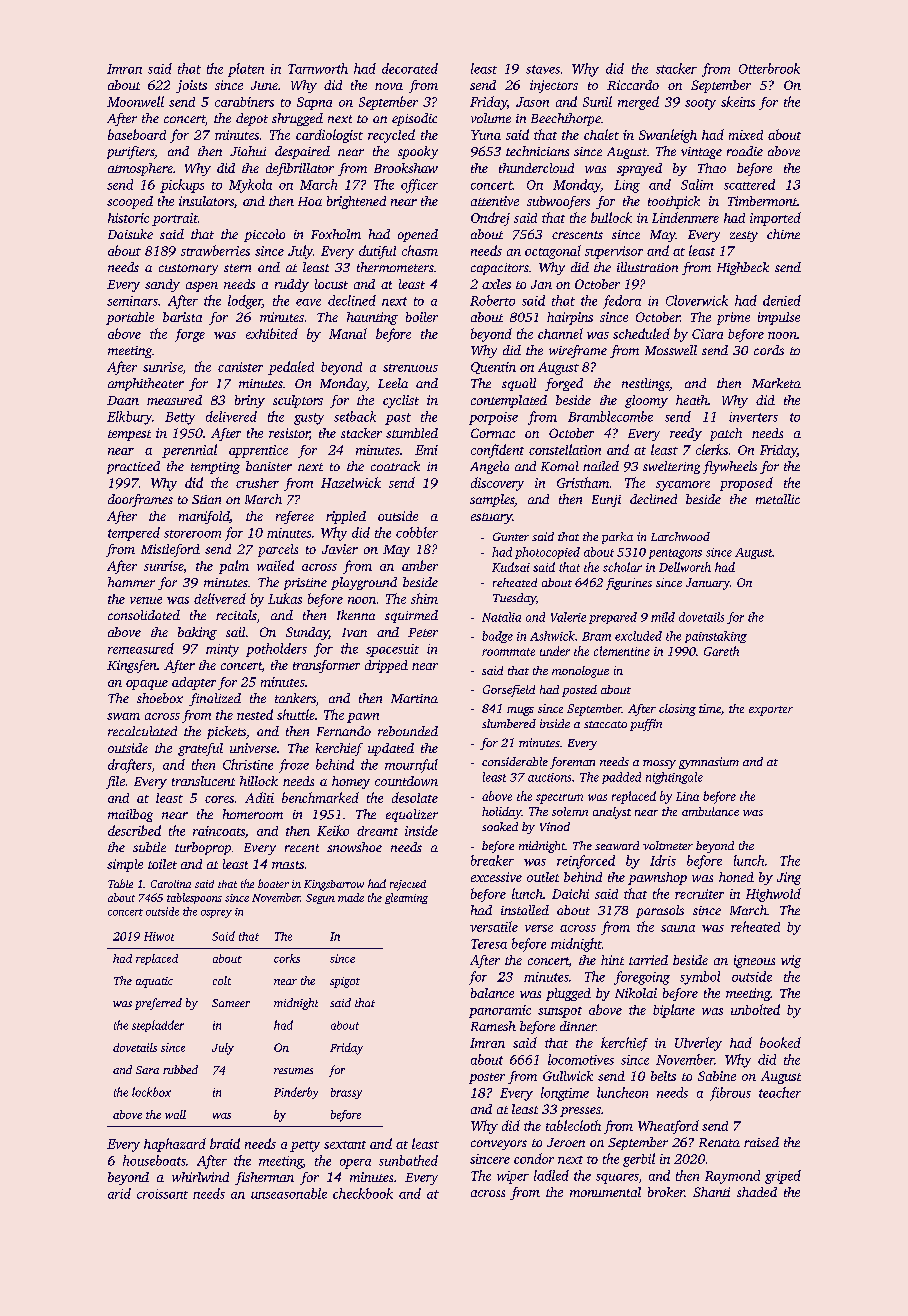  Describe the element at coordinates (769, 68) in the image. I see `Otterbrook` at that location.
